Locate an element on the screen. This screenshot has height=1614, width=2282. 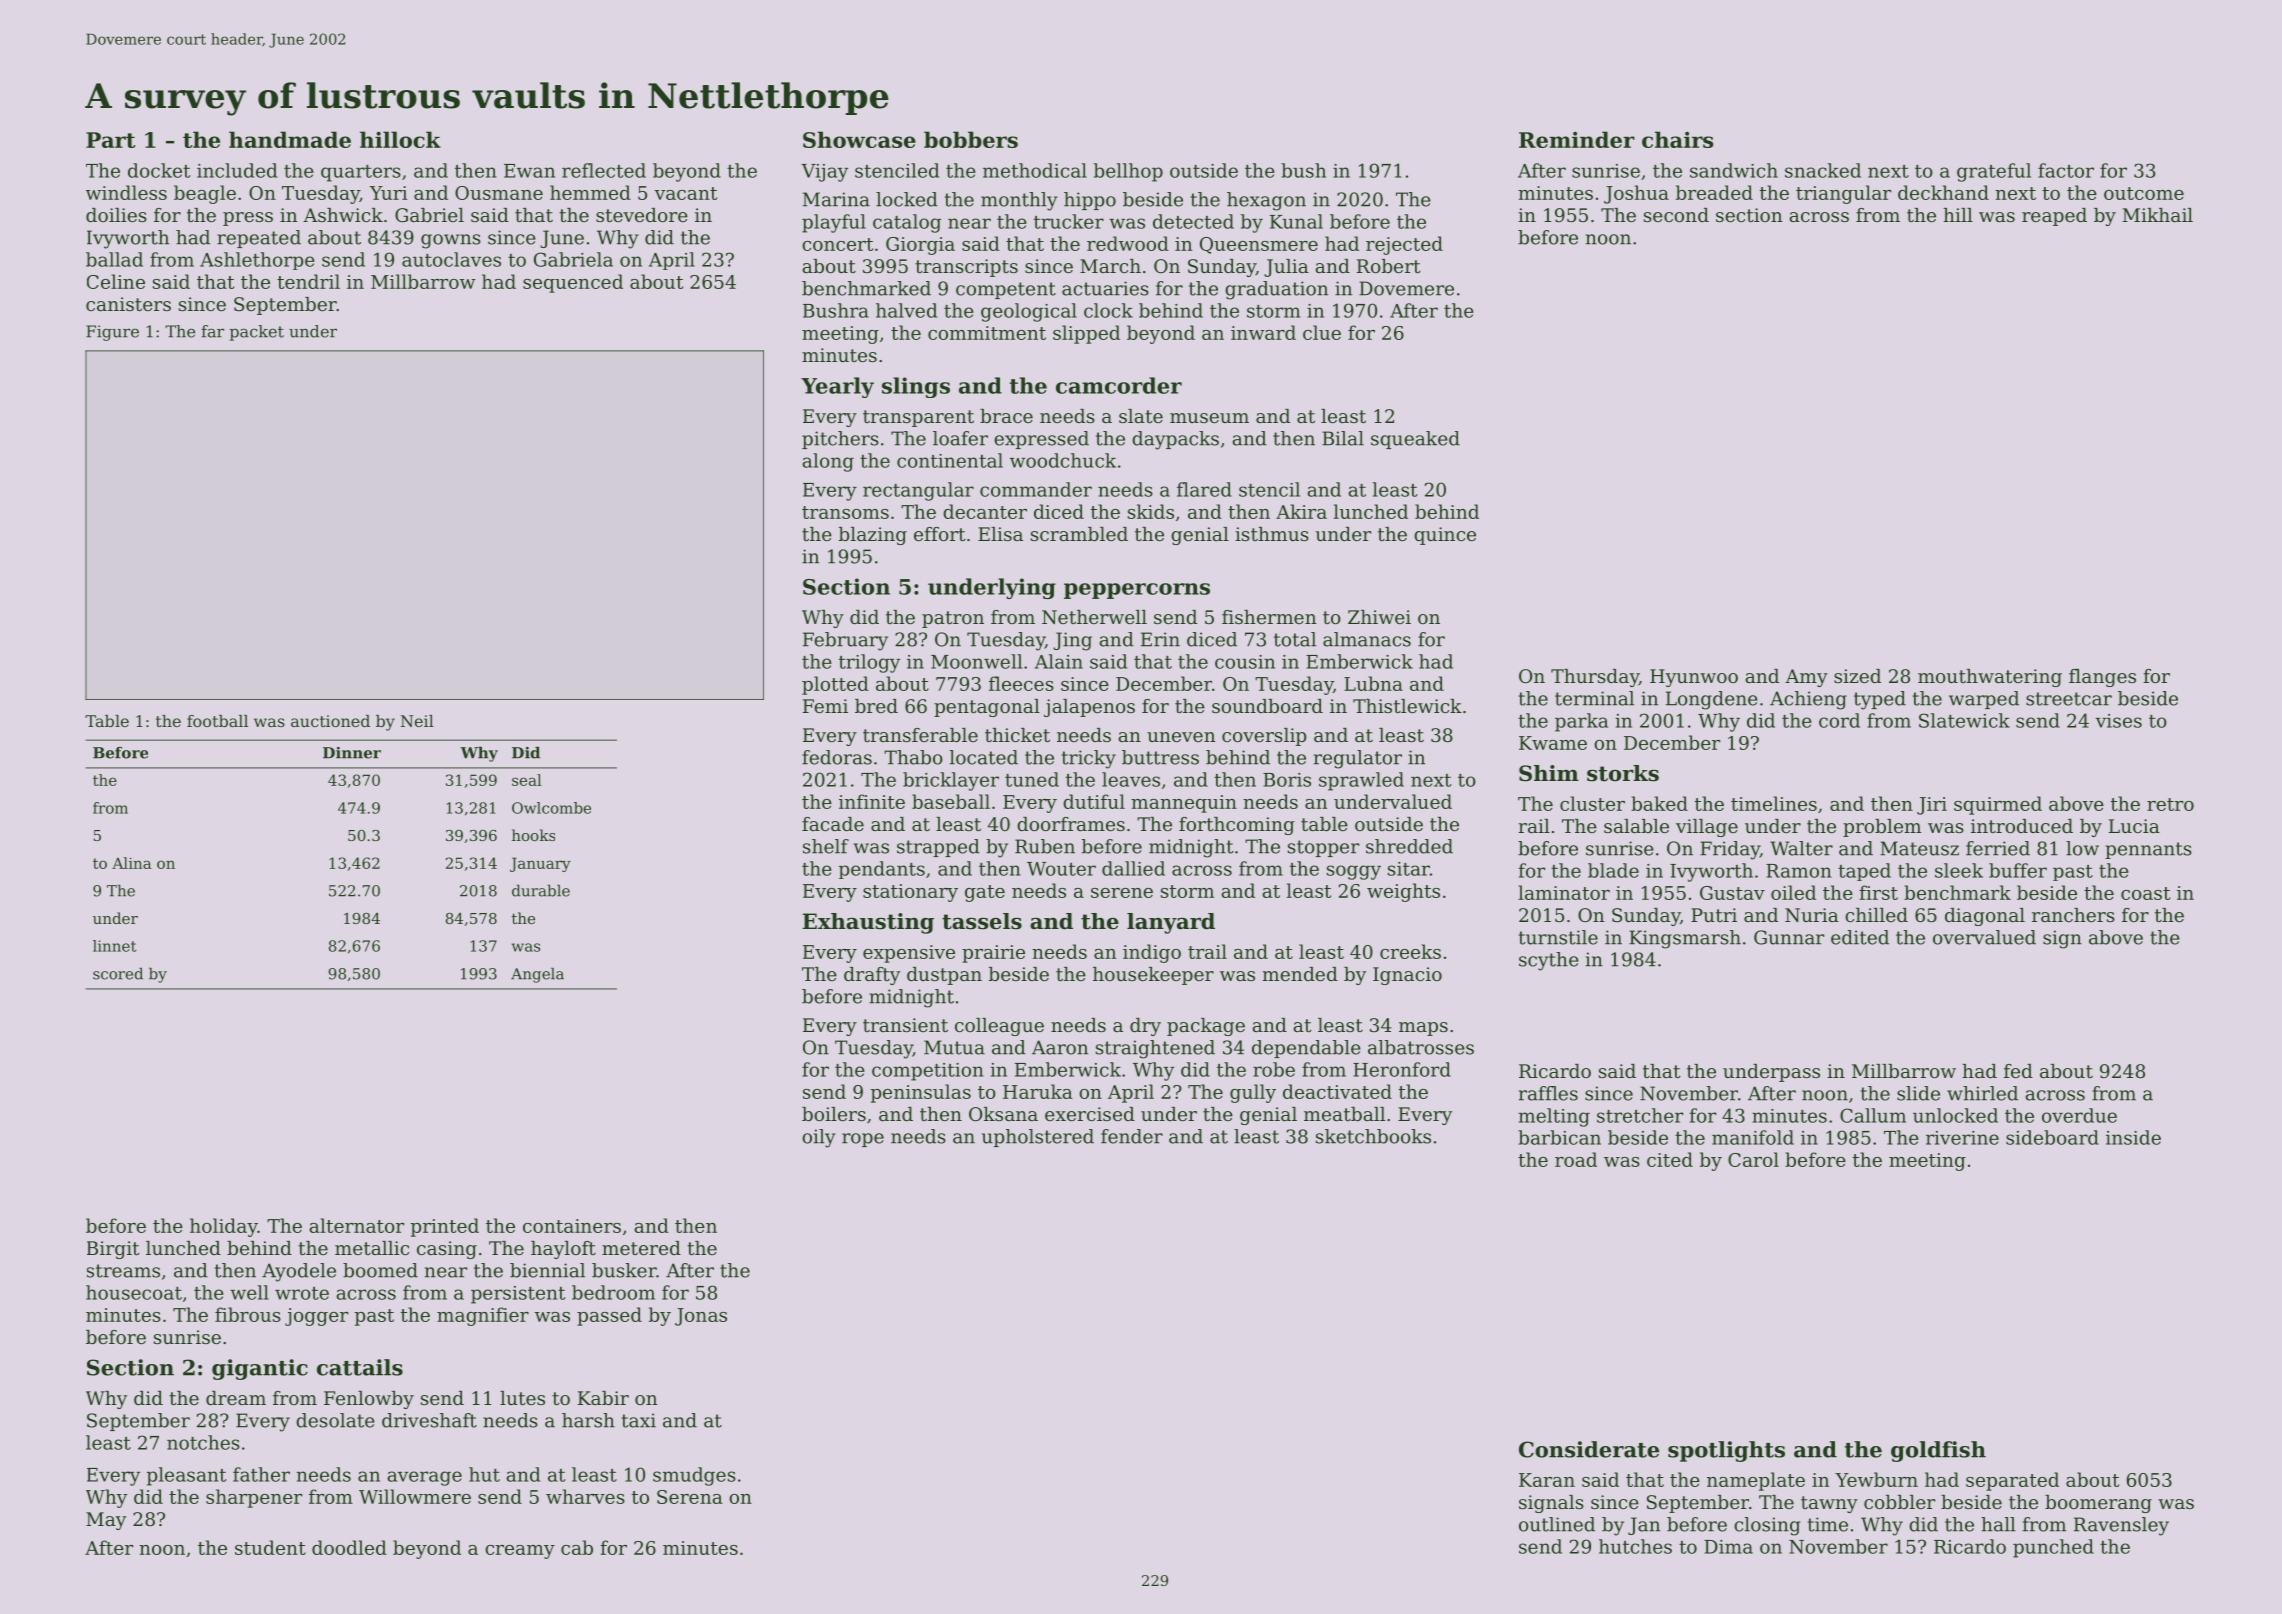
doodled is located at coordinates (349, 1547).
